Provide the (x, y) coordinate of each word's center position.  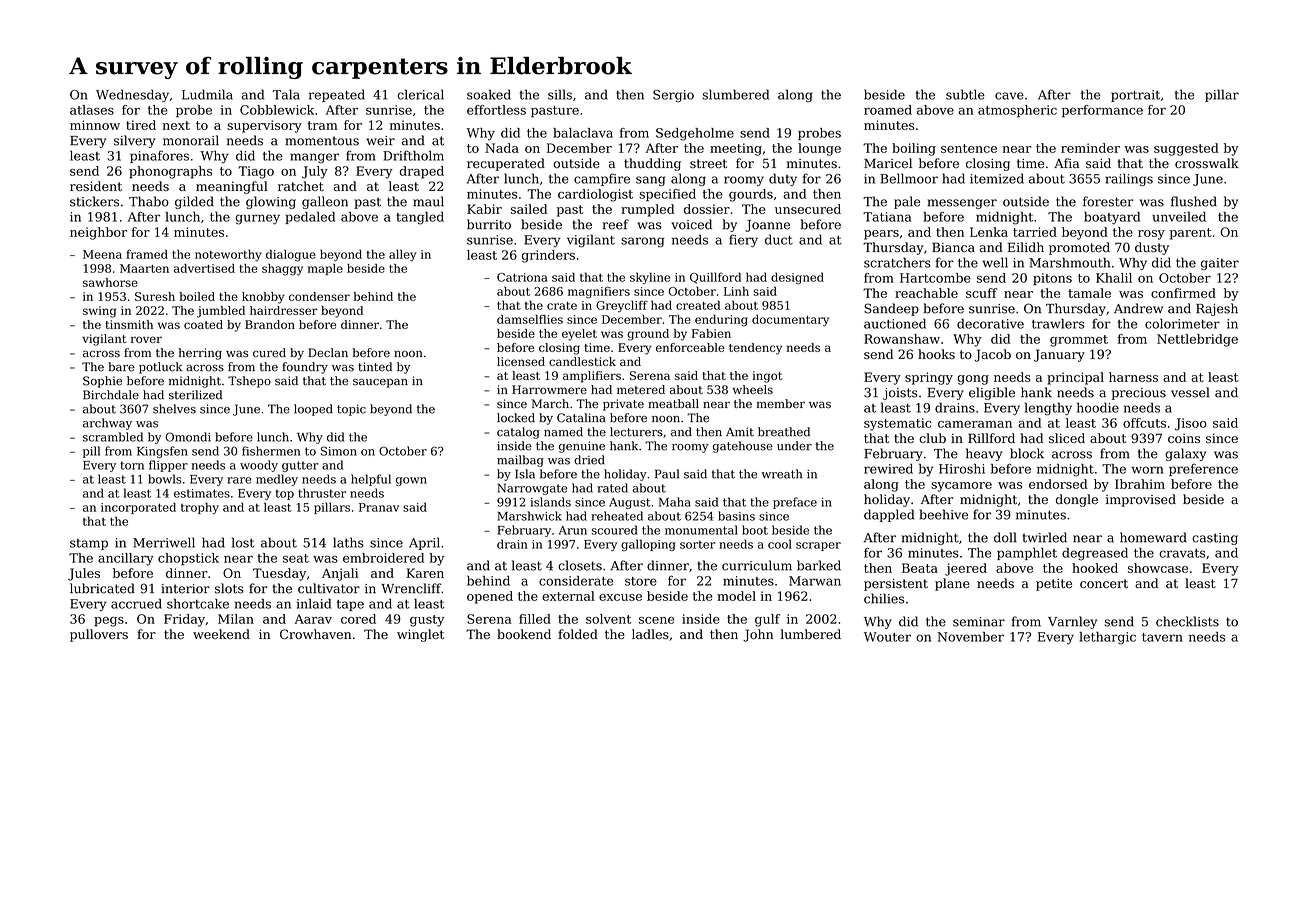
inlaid (314, 603)
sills (560, 94)
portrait (1135, 96)
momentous (322, 141)
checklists (1187, 621)
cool (780, 544)
